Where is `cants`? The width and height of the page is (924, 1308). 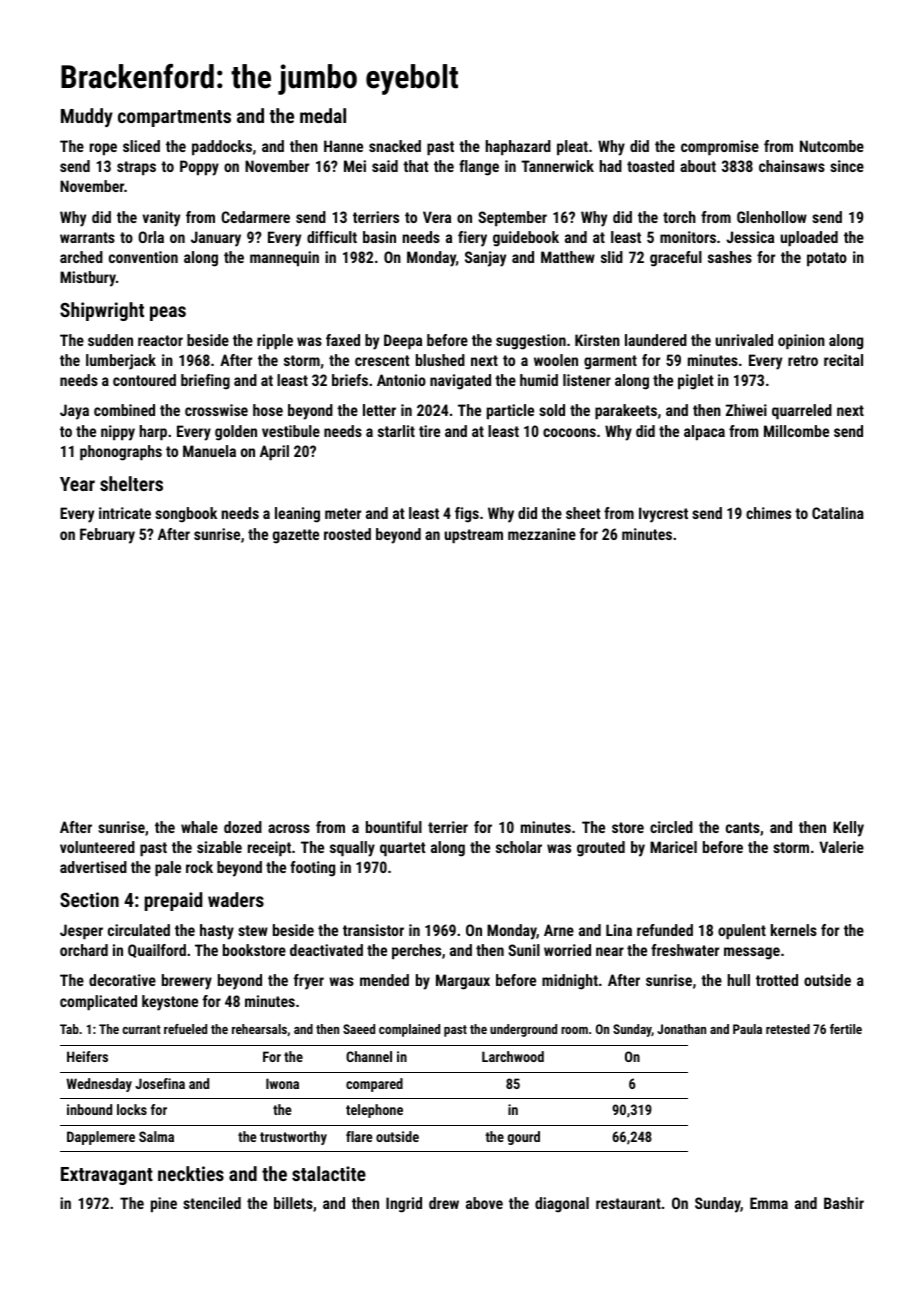
cants is located at coordinates (743, 827).
